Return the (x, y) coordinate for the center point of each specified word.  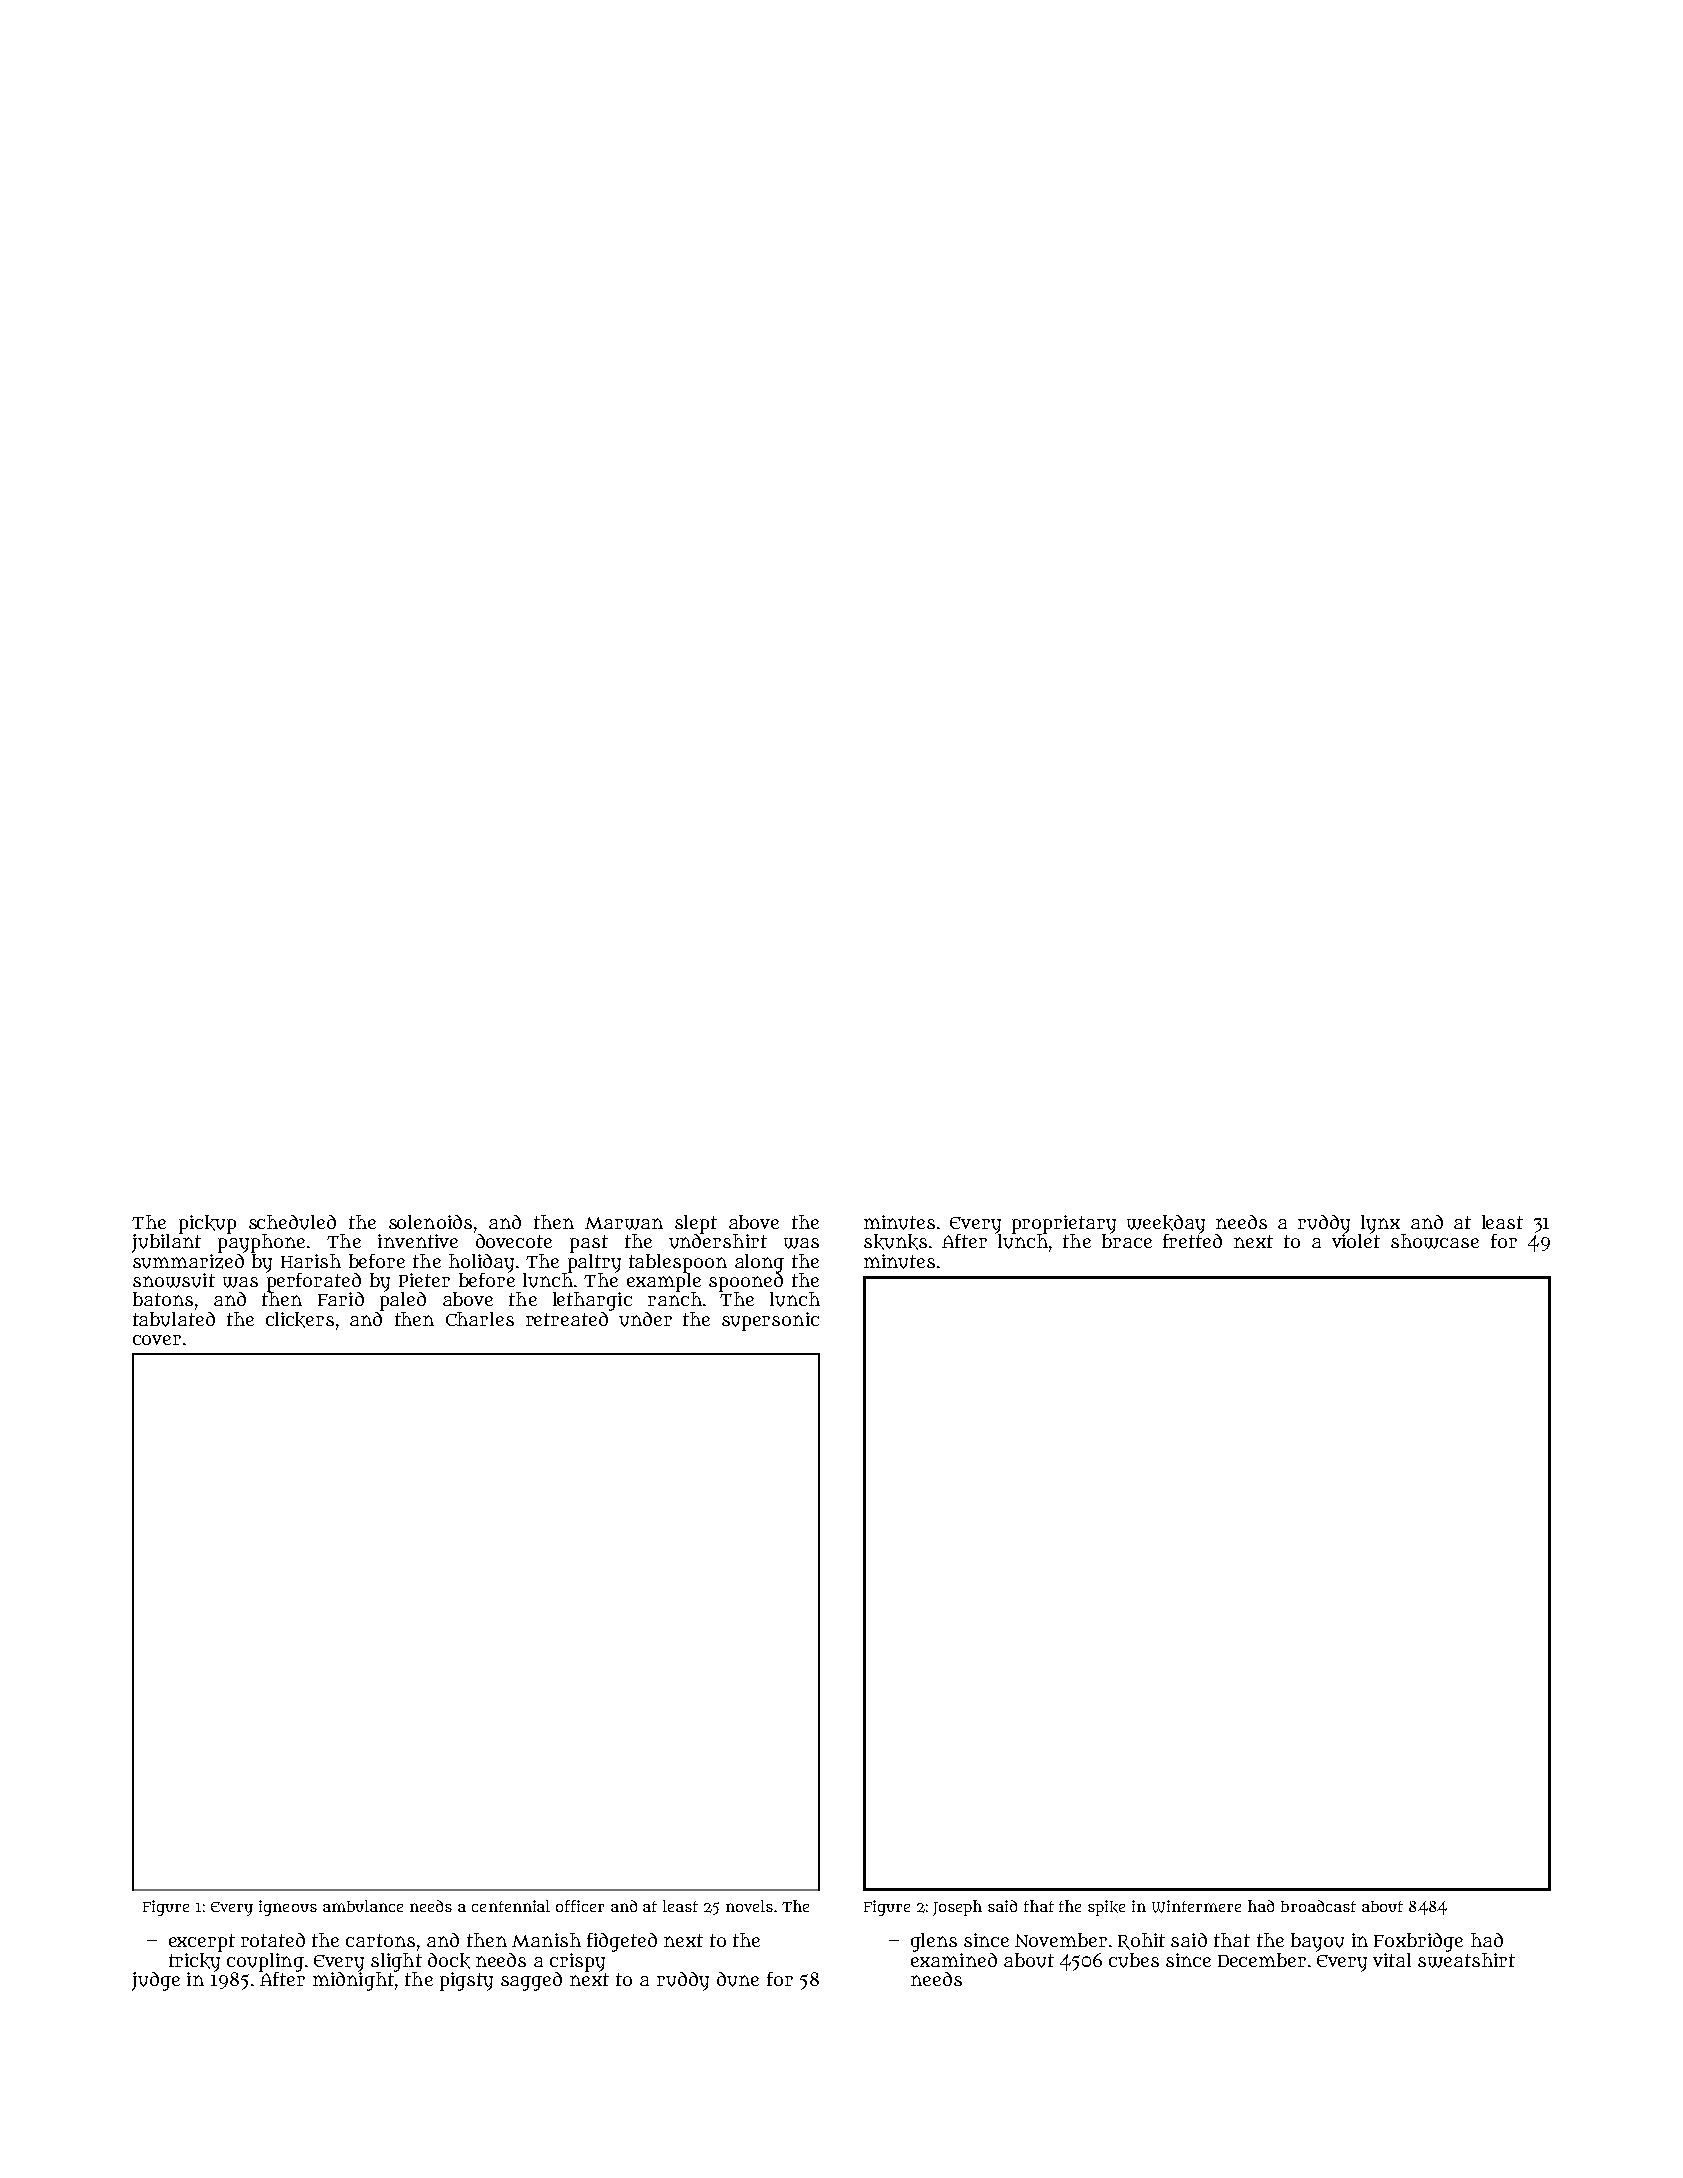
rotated (273, 1940)
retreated (567, 1319)
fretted (1192, 1241)
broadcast (1318, 1906)
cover (157, 1340)
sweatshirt (1466, 1960)
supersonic (770, 1321)
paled (403, 1301)
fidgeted (622, 1942)
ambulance (363, 1906)
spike (1106, 1908)
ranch (675, 1299)
